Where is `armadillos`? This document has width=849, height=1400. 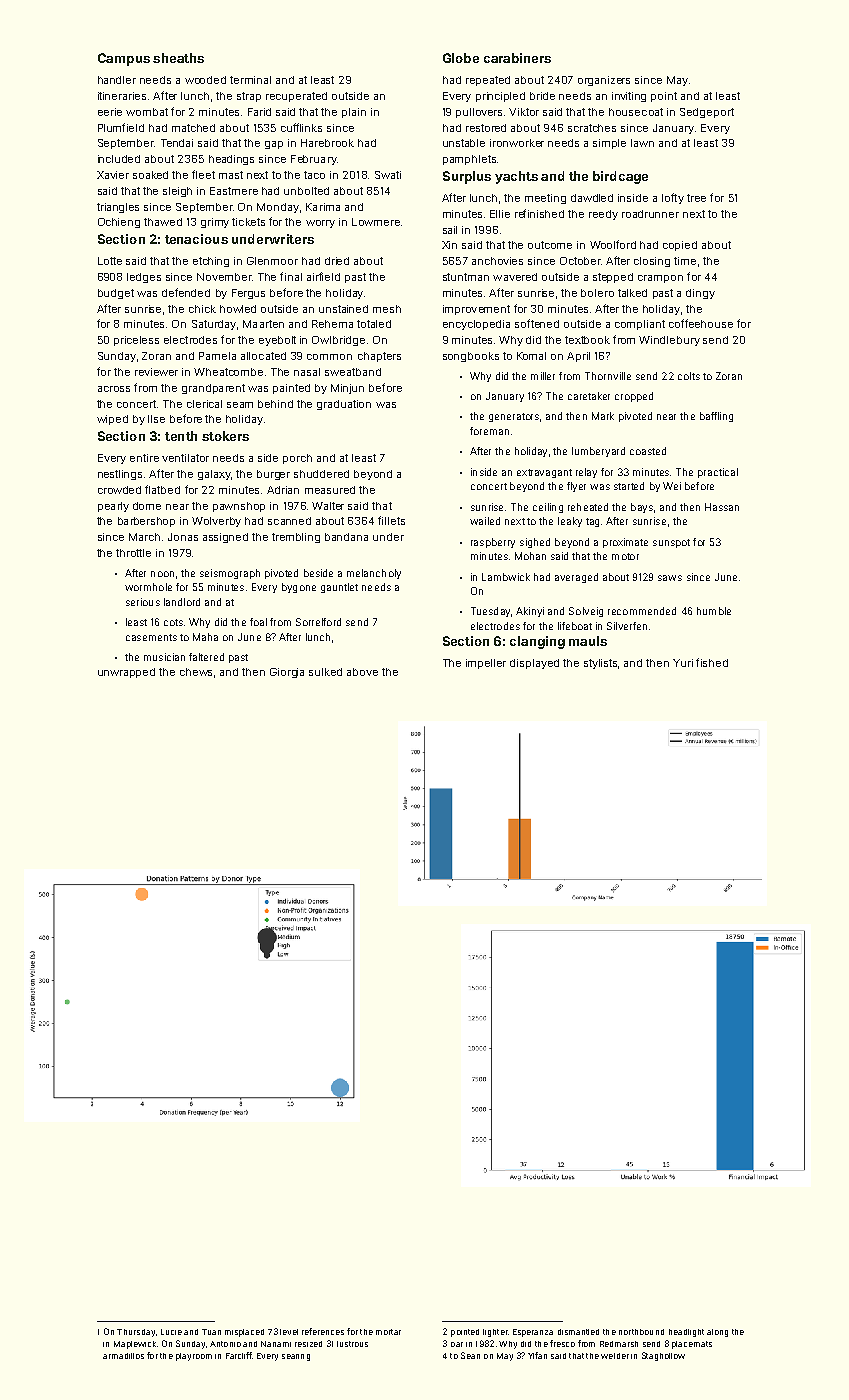
armadillos is located at coordinates (123, 1356).
